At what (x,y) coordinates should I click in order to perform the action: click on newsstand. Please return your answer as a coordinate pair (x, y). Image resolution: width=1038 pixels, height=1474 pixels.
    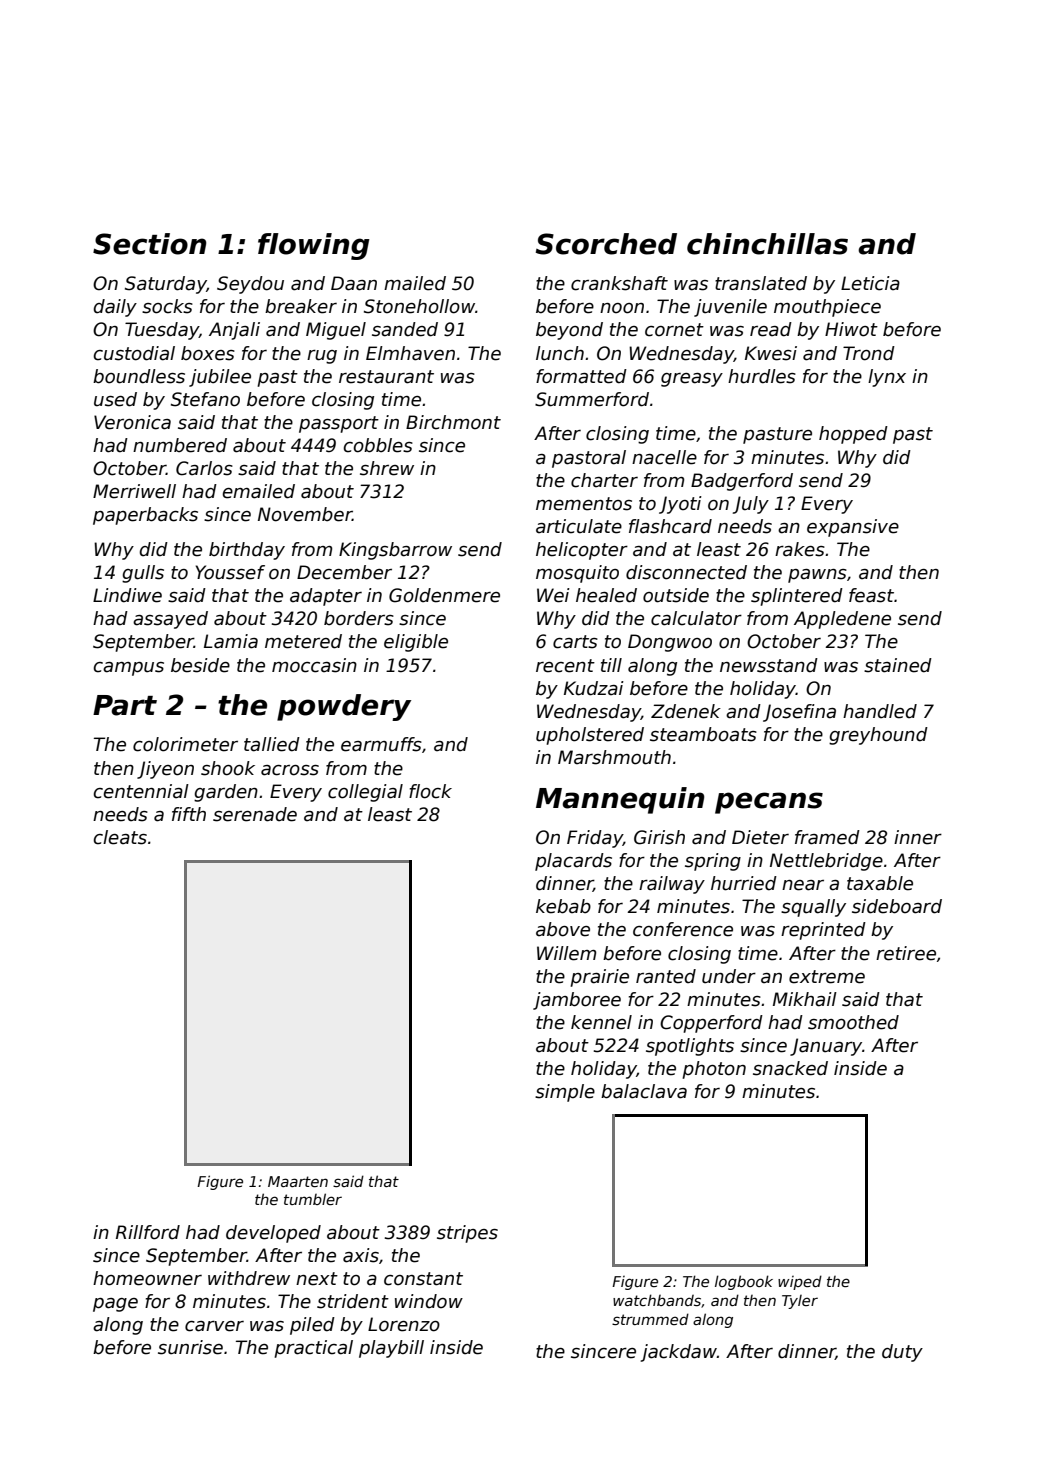
    Looking at the image, I should click on (769, 665).
